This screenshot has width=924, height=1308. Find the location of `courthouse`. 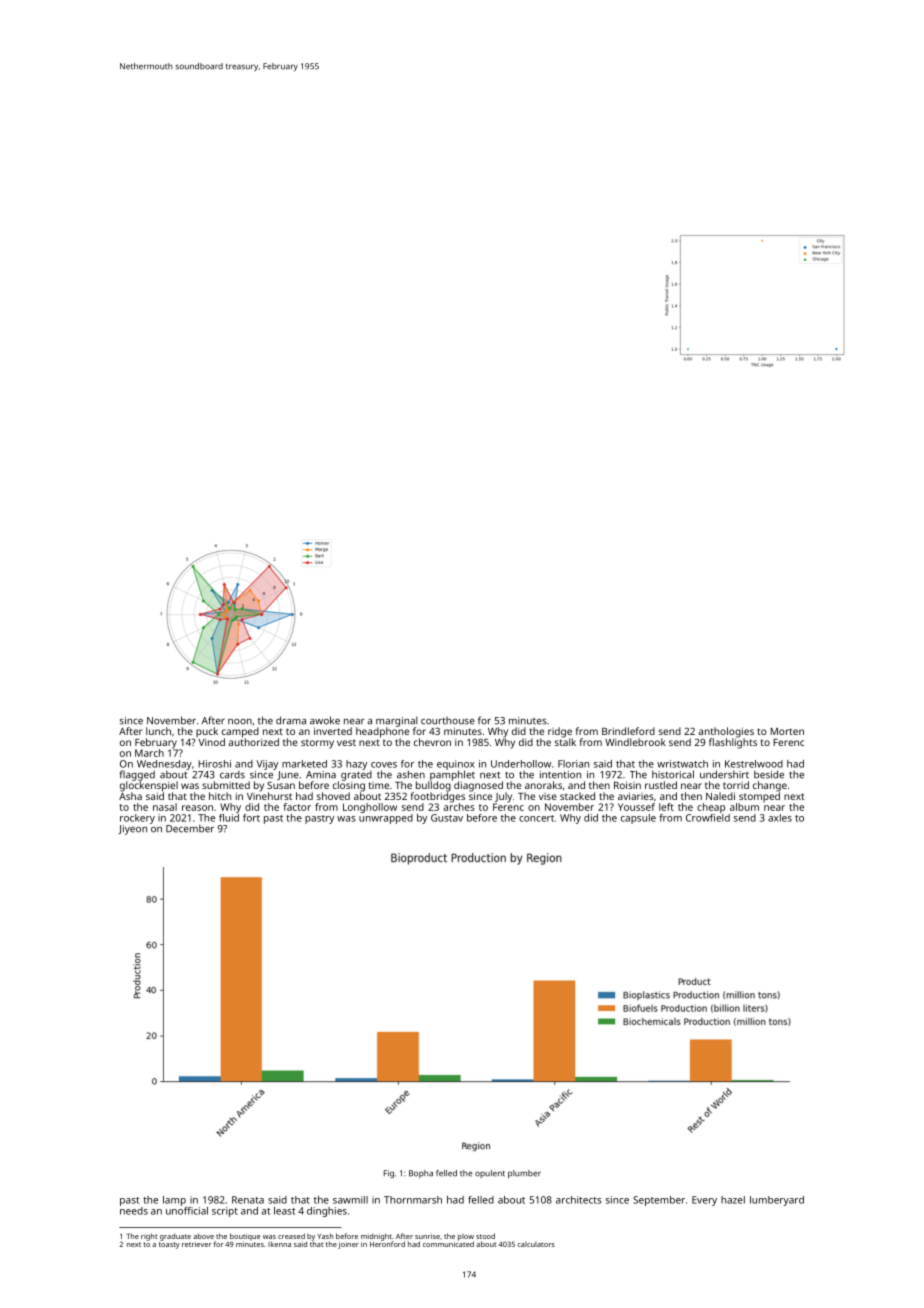

courthouse is located at coordinates (448, 721).
